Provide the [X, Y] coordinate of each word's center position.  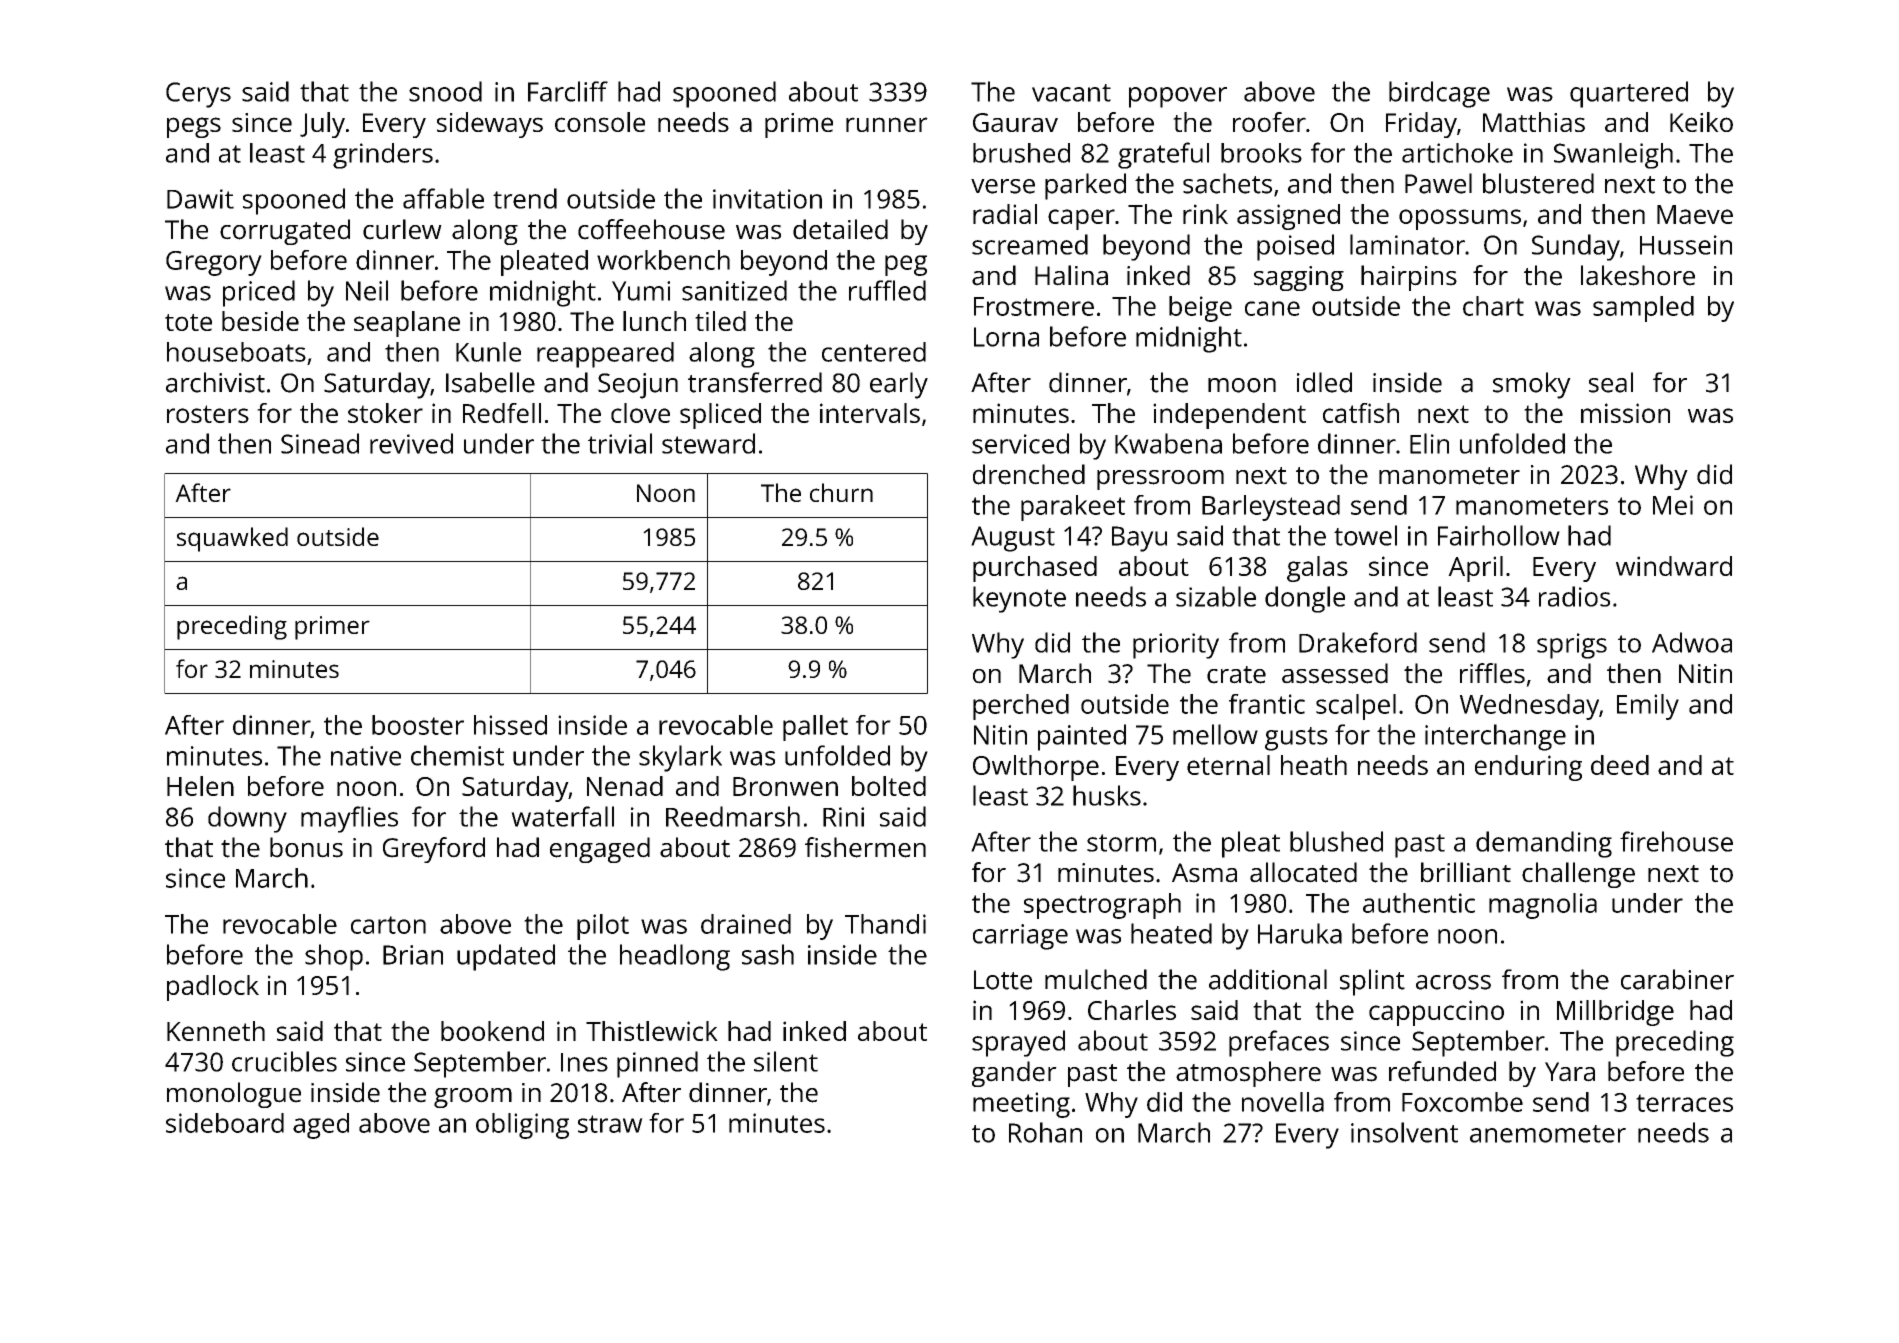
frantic [1267, 704]
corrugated [285, 232]
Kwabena [1168, 443]
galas [1317, 569]
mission [1625, 413]
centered [874, 352]
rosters [208, 414]
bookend [492, 1031]
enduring [1528, 768]
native [366, 756]
